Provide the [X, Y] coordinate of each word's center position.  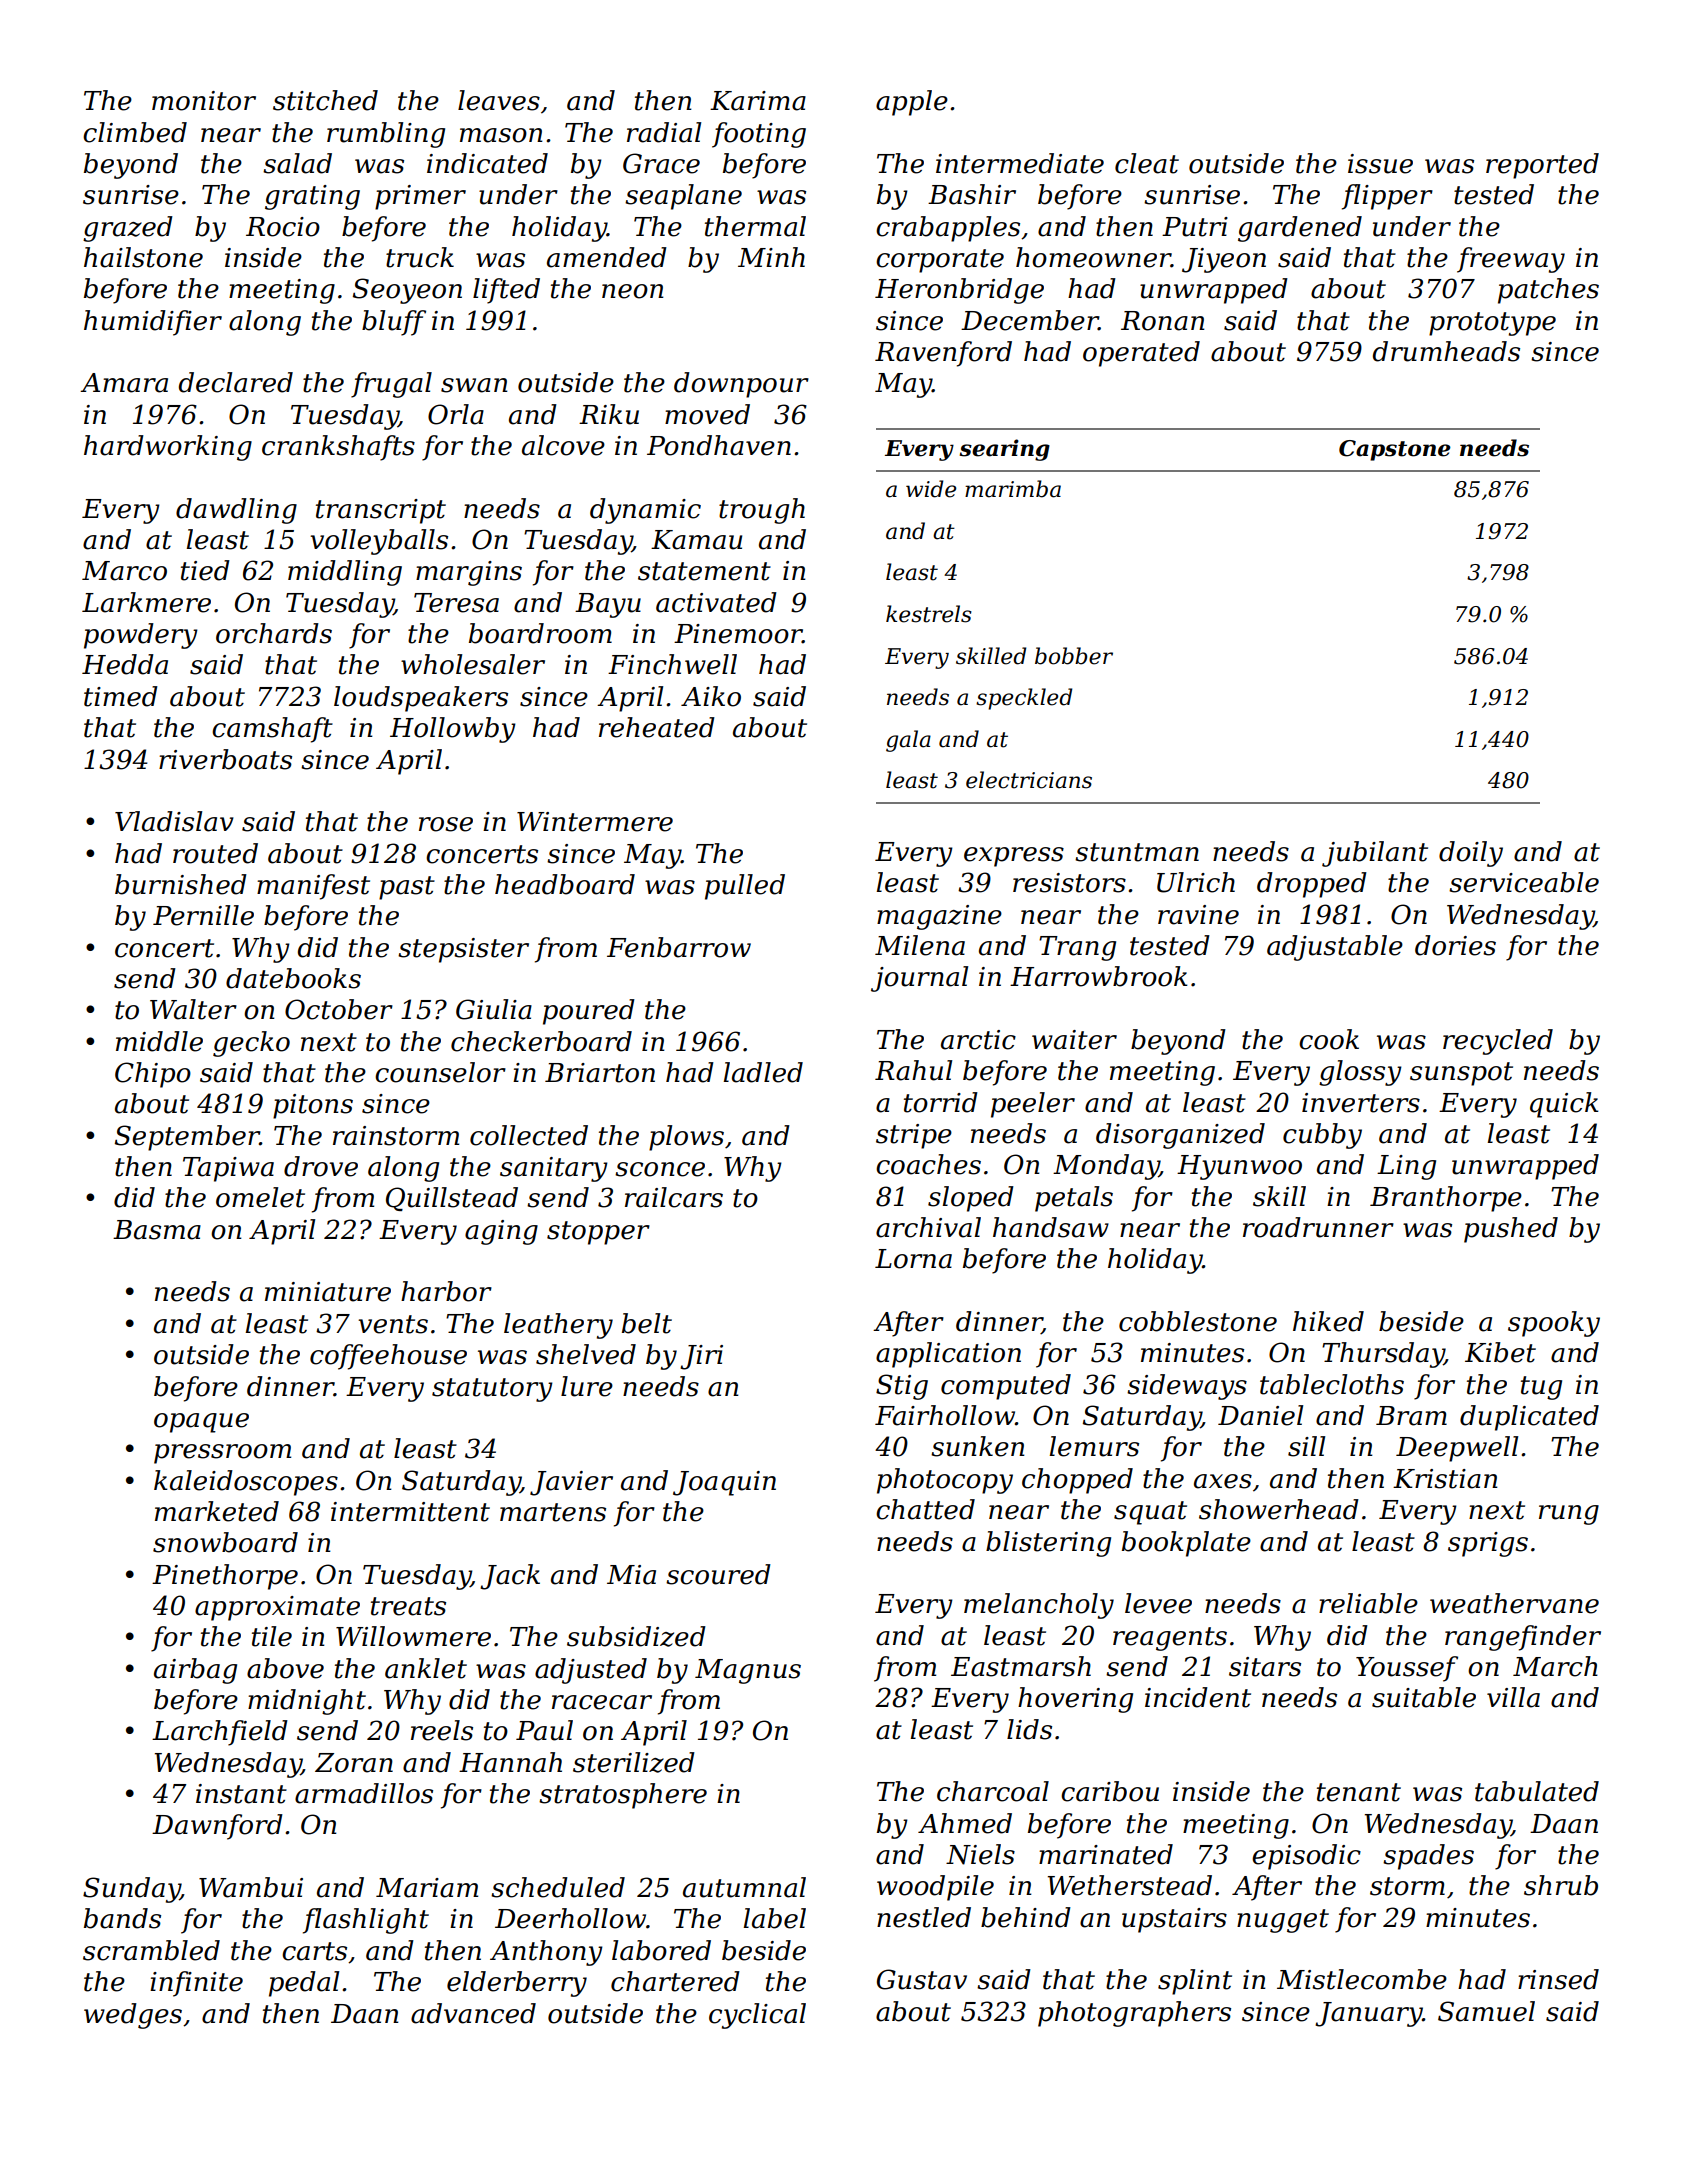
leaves [499, 100]
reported [1542, 166]
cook [1329, 1039]
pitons [313, 1106]
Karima [758, 101]
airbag [195, 1671]
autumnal [744, 1887]
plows [686, 1138]
